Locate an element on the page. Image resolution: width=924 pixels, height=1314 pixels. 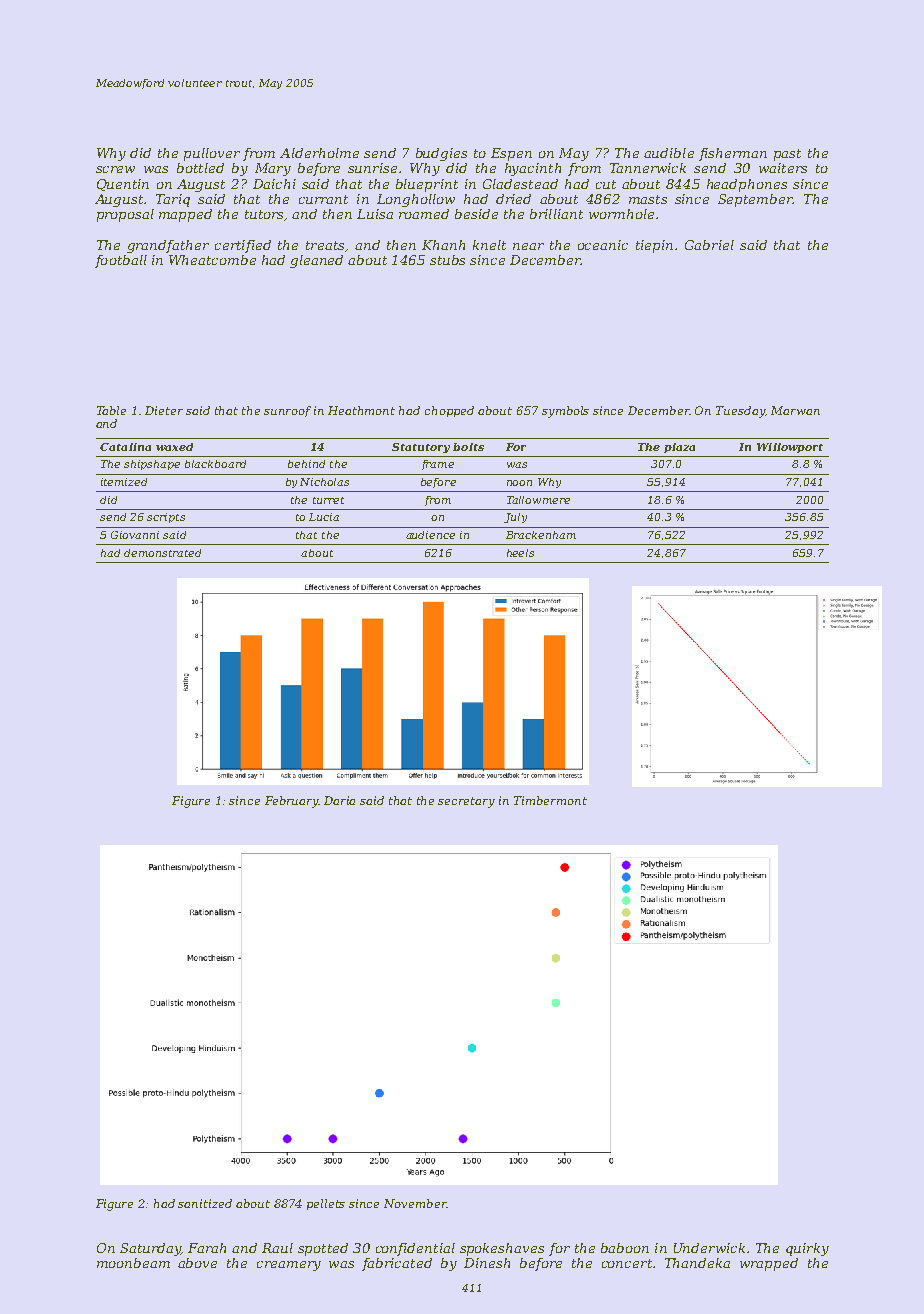
bottled is located at coordinates (200, 168).
